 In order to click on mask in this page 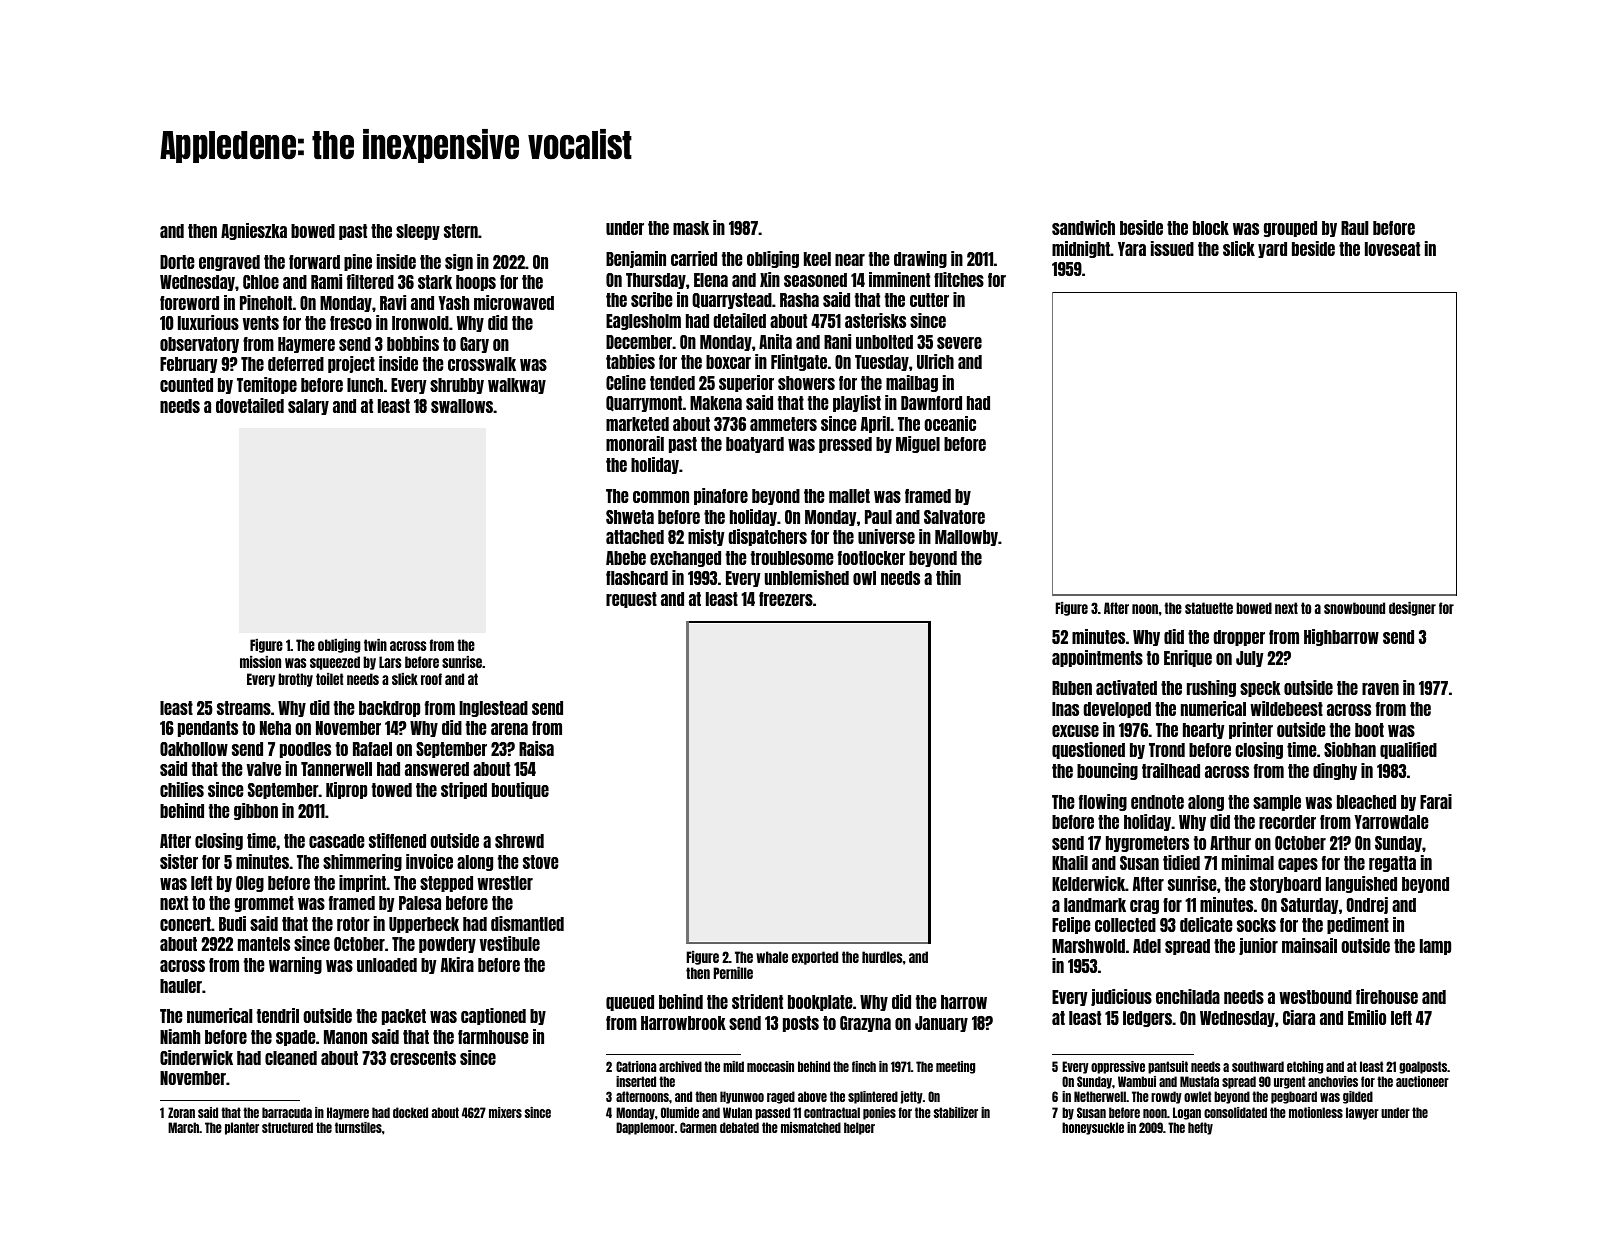, I will do `click(691, 228)`.
